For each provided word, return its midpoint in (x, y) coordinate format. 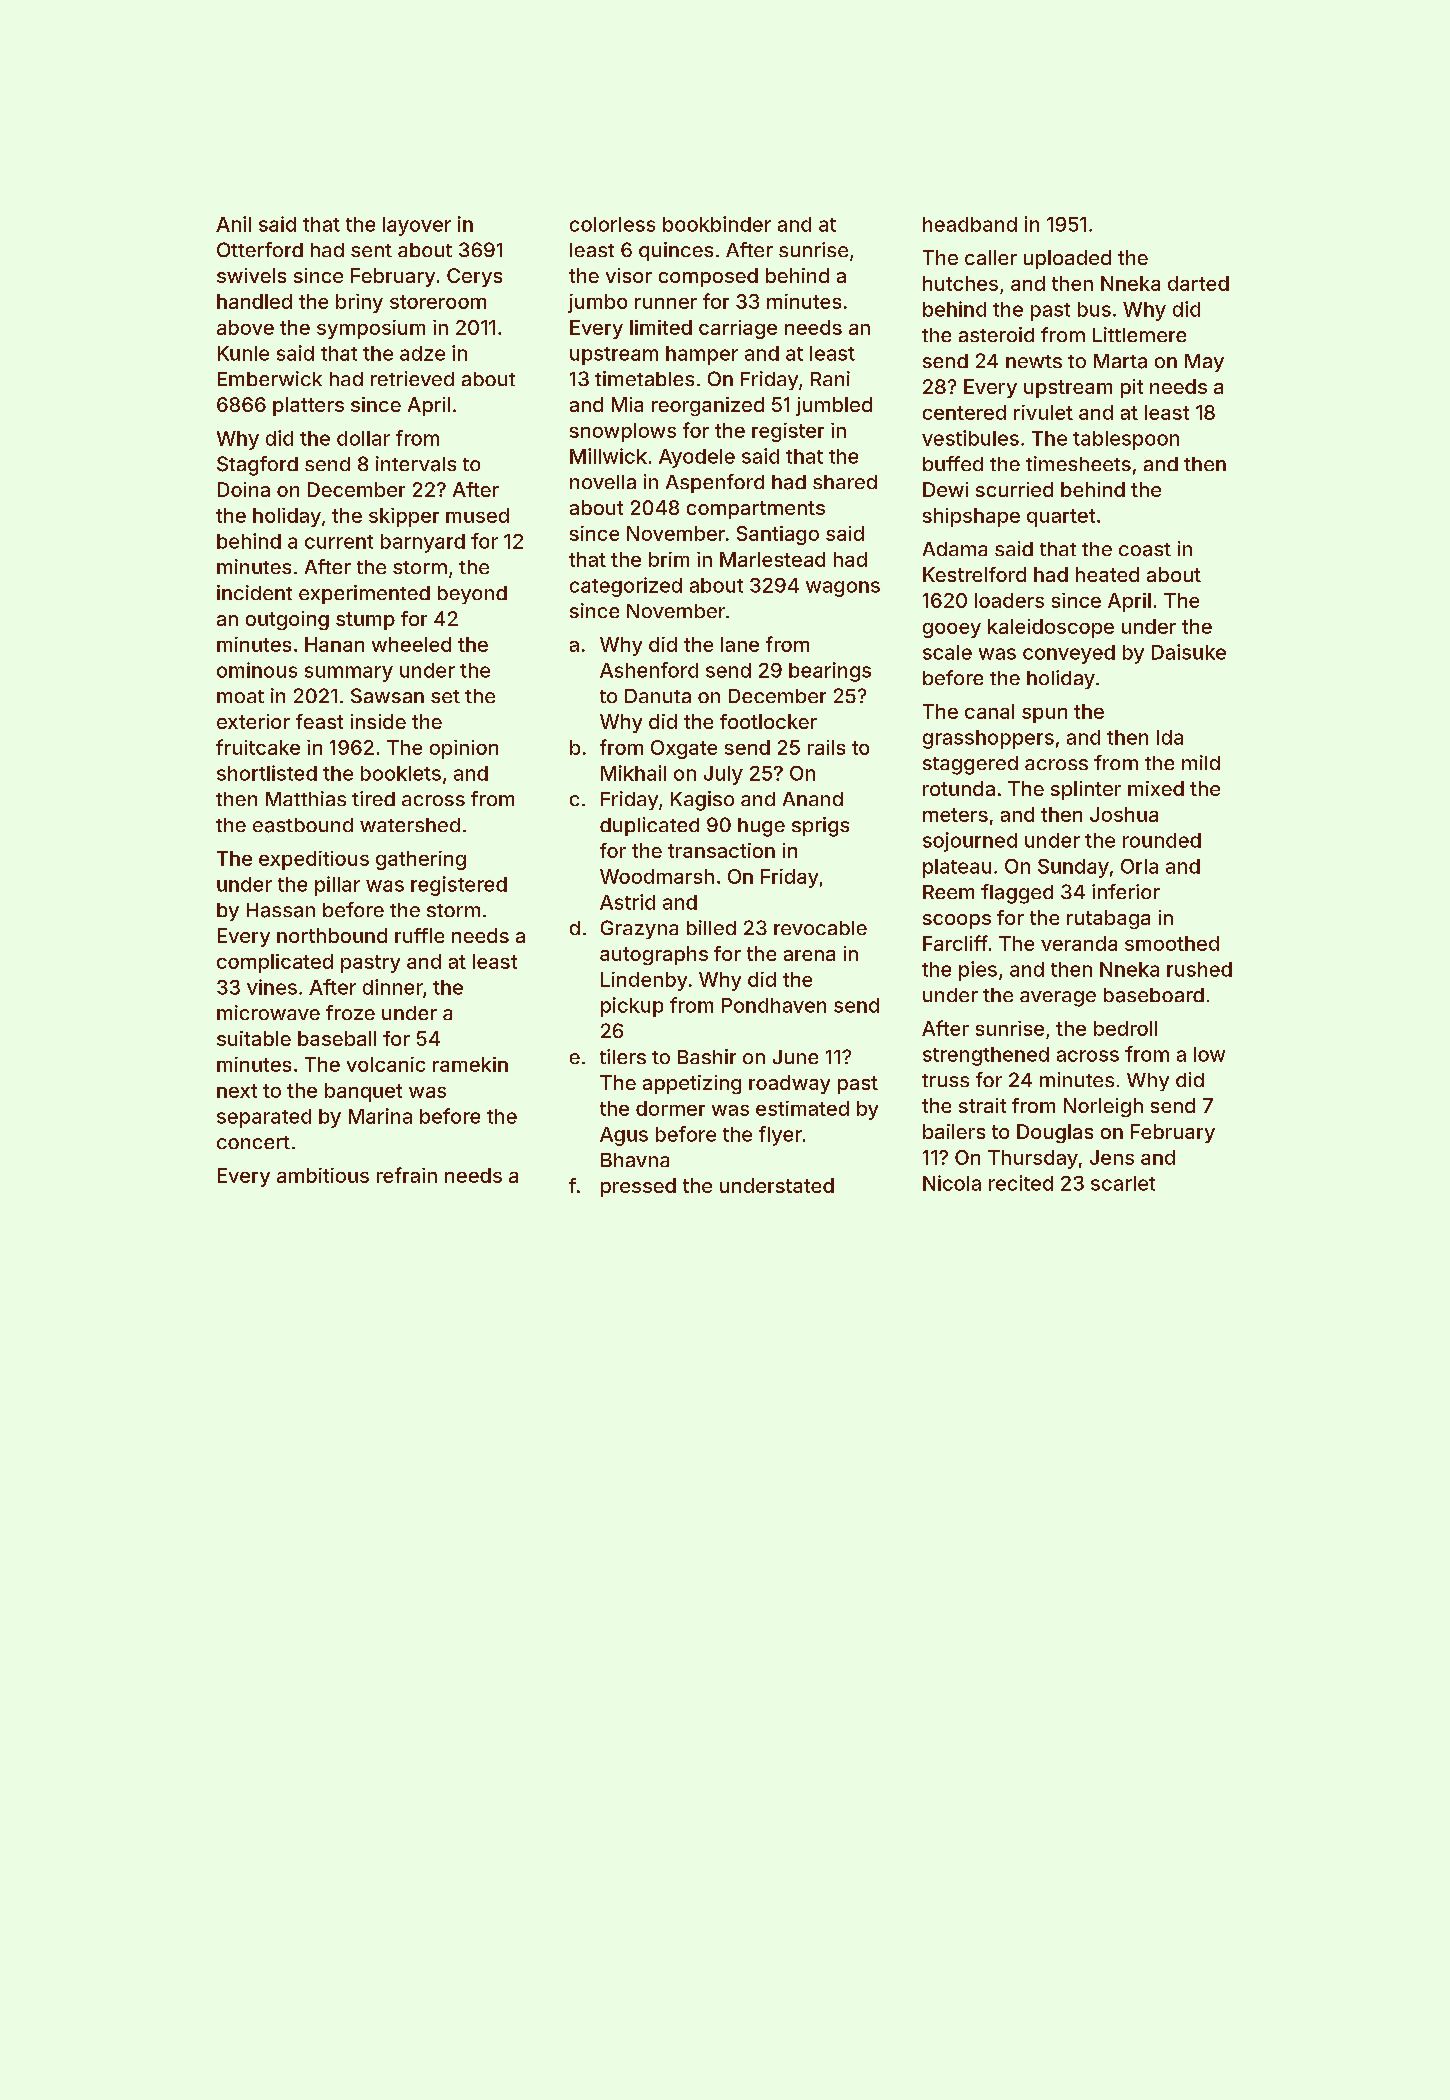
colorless (612, 224)
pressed (638, 1187)
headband (970, 224)
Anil (233, 224)
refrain (407, 1175)
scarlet (1123, 1183)
